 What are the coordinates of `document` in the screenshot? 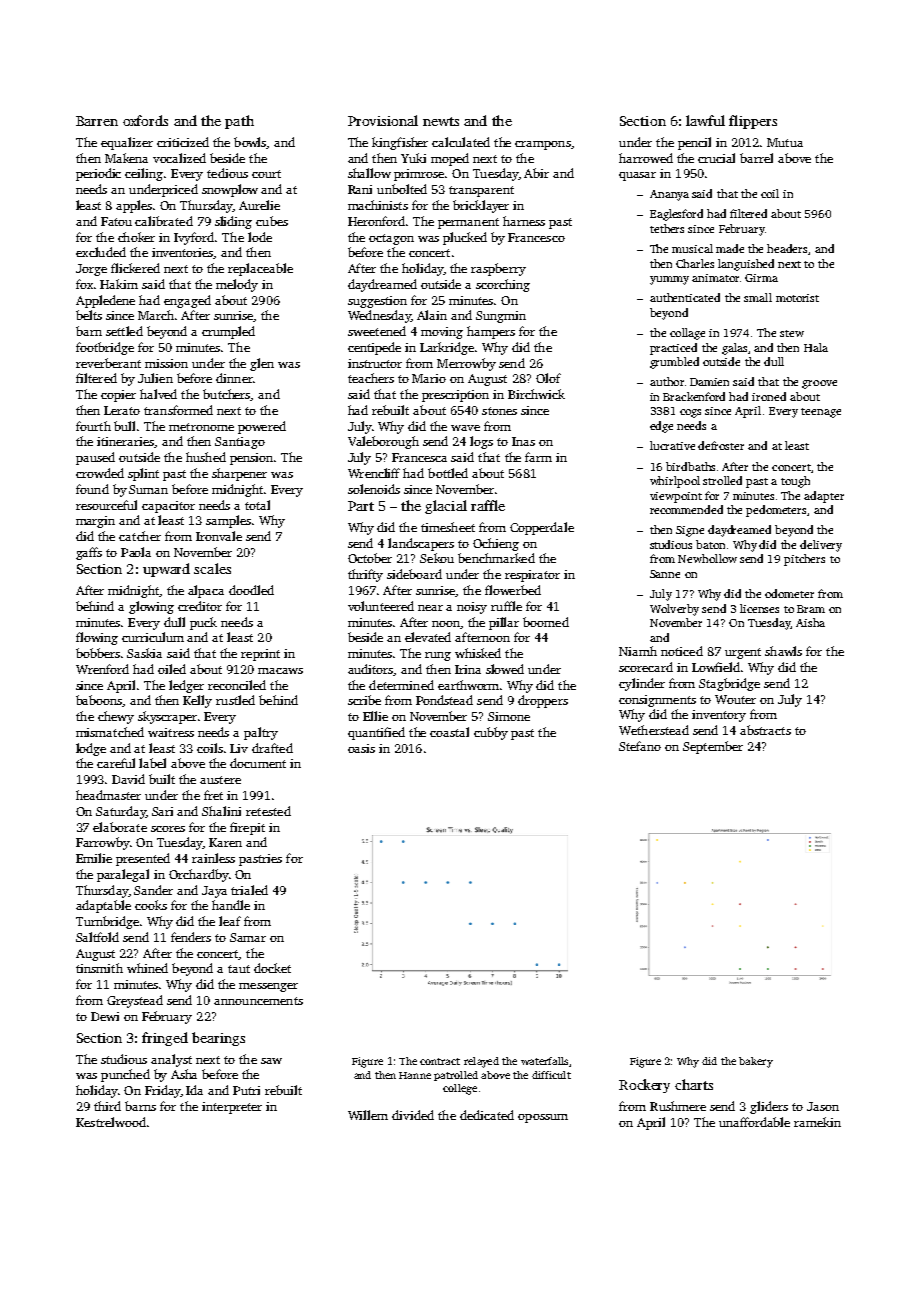 It's located at (258, 763).
